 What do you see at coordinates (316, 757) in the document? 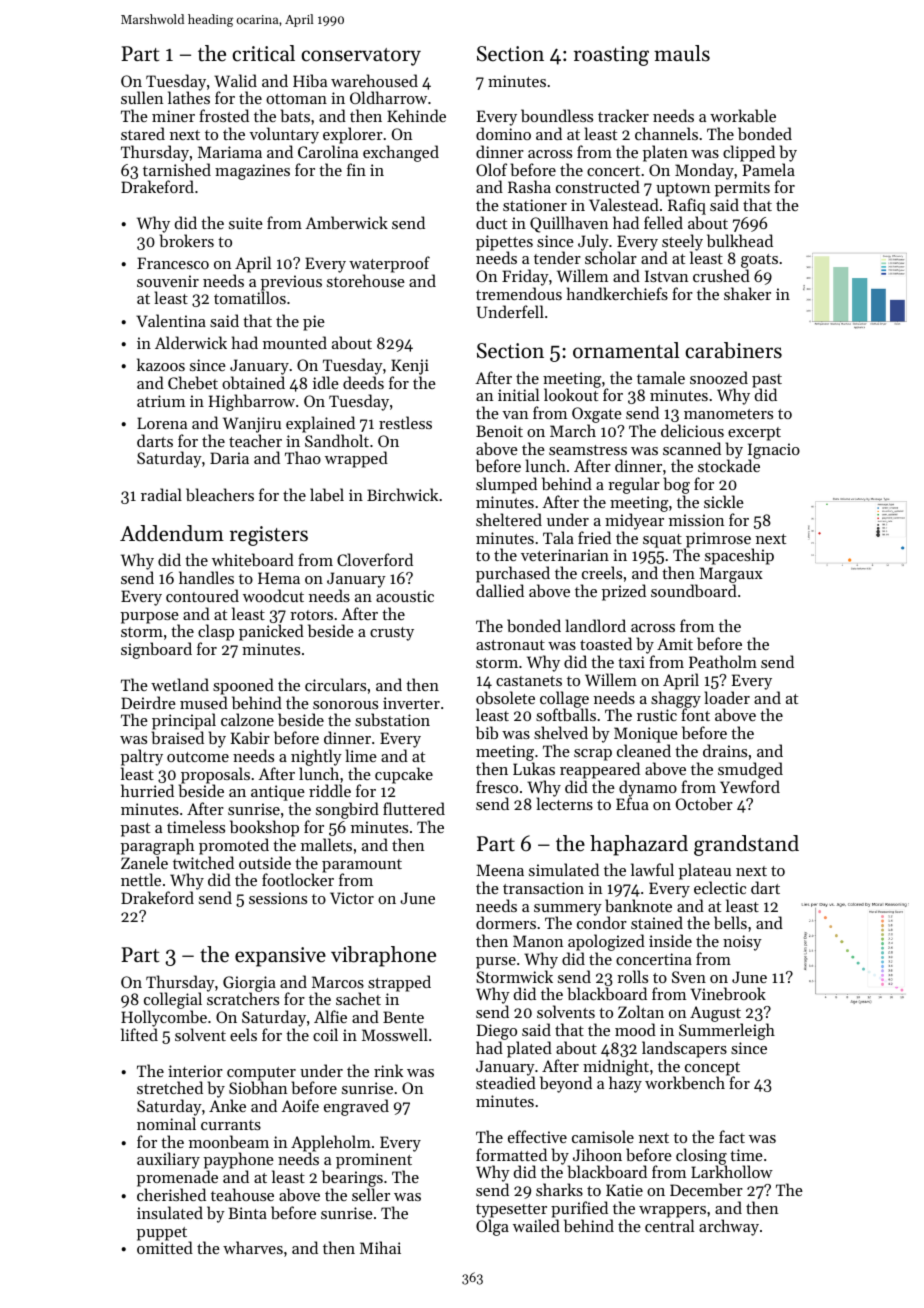
I see `nightly` at bounding box center [316, 757].
